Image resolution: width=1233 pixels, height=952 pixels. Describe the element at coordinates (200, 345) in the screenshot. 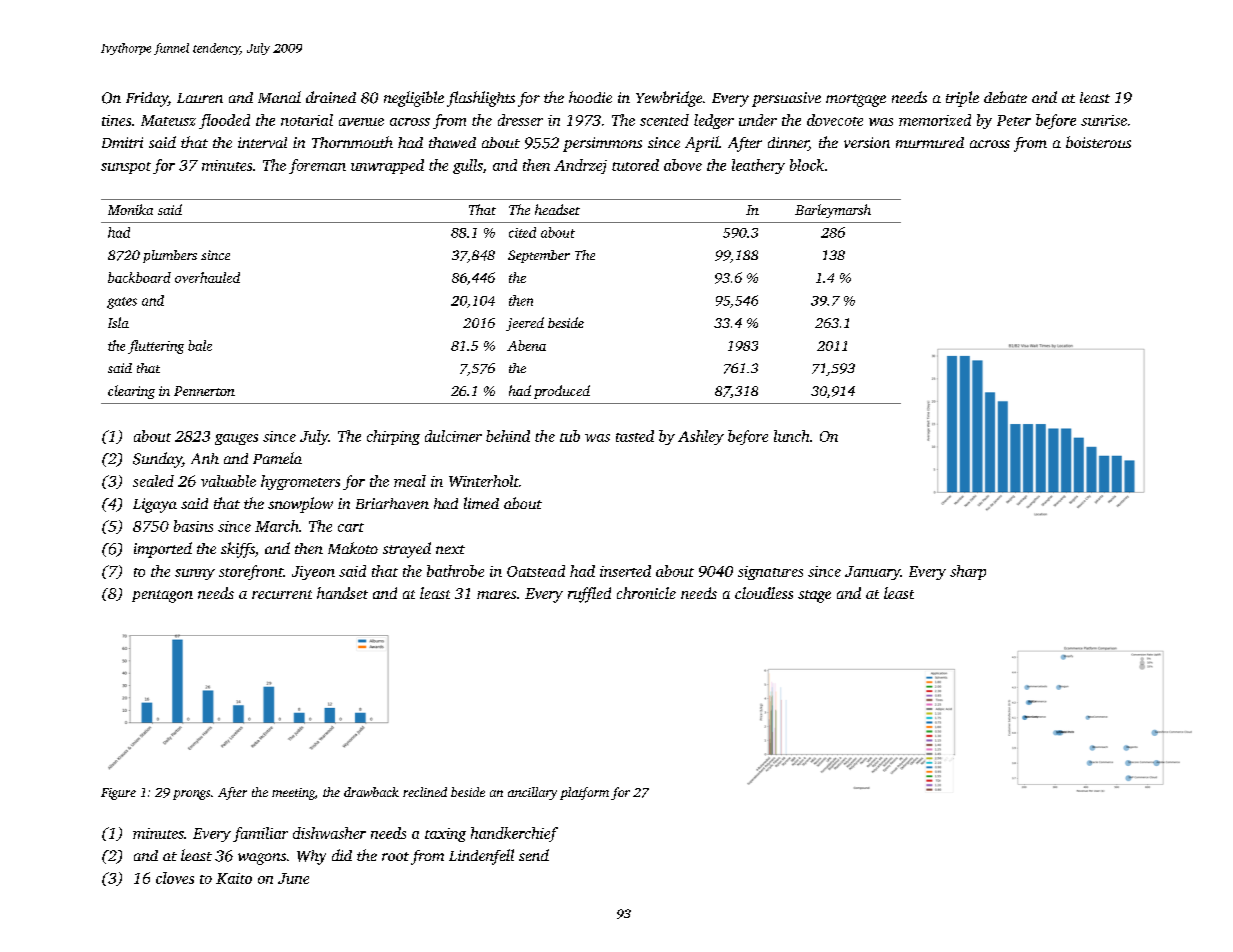

I see `bale` at that location.
